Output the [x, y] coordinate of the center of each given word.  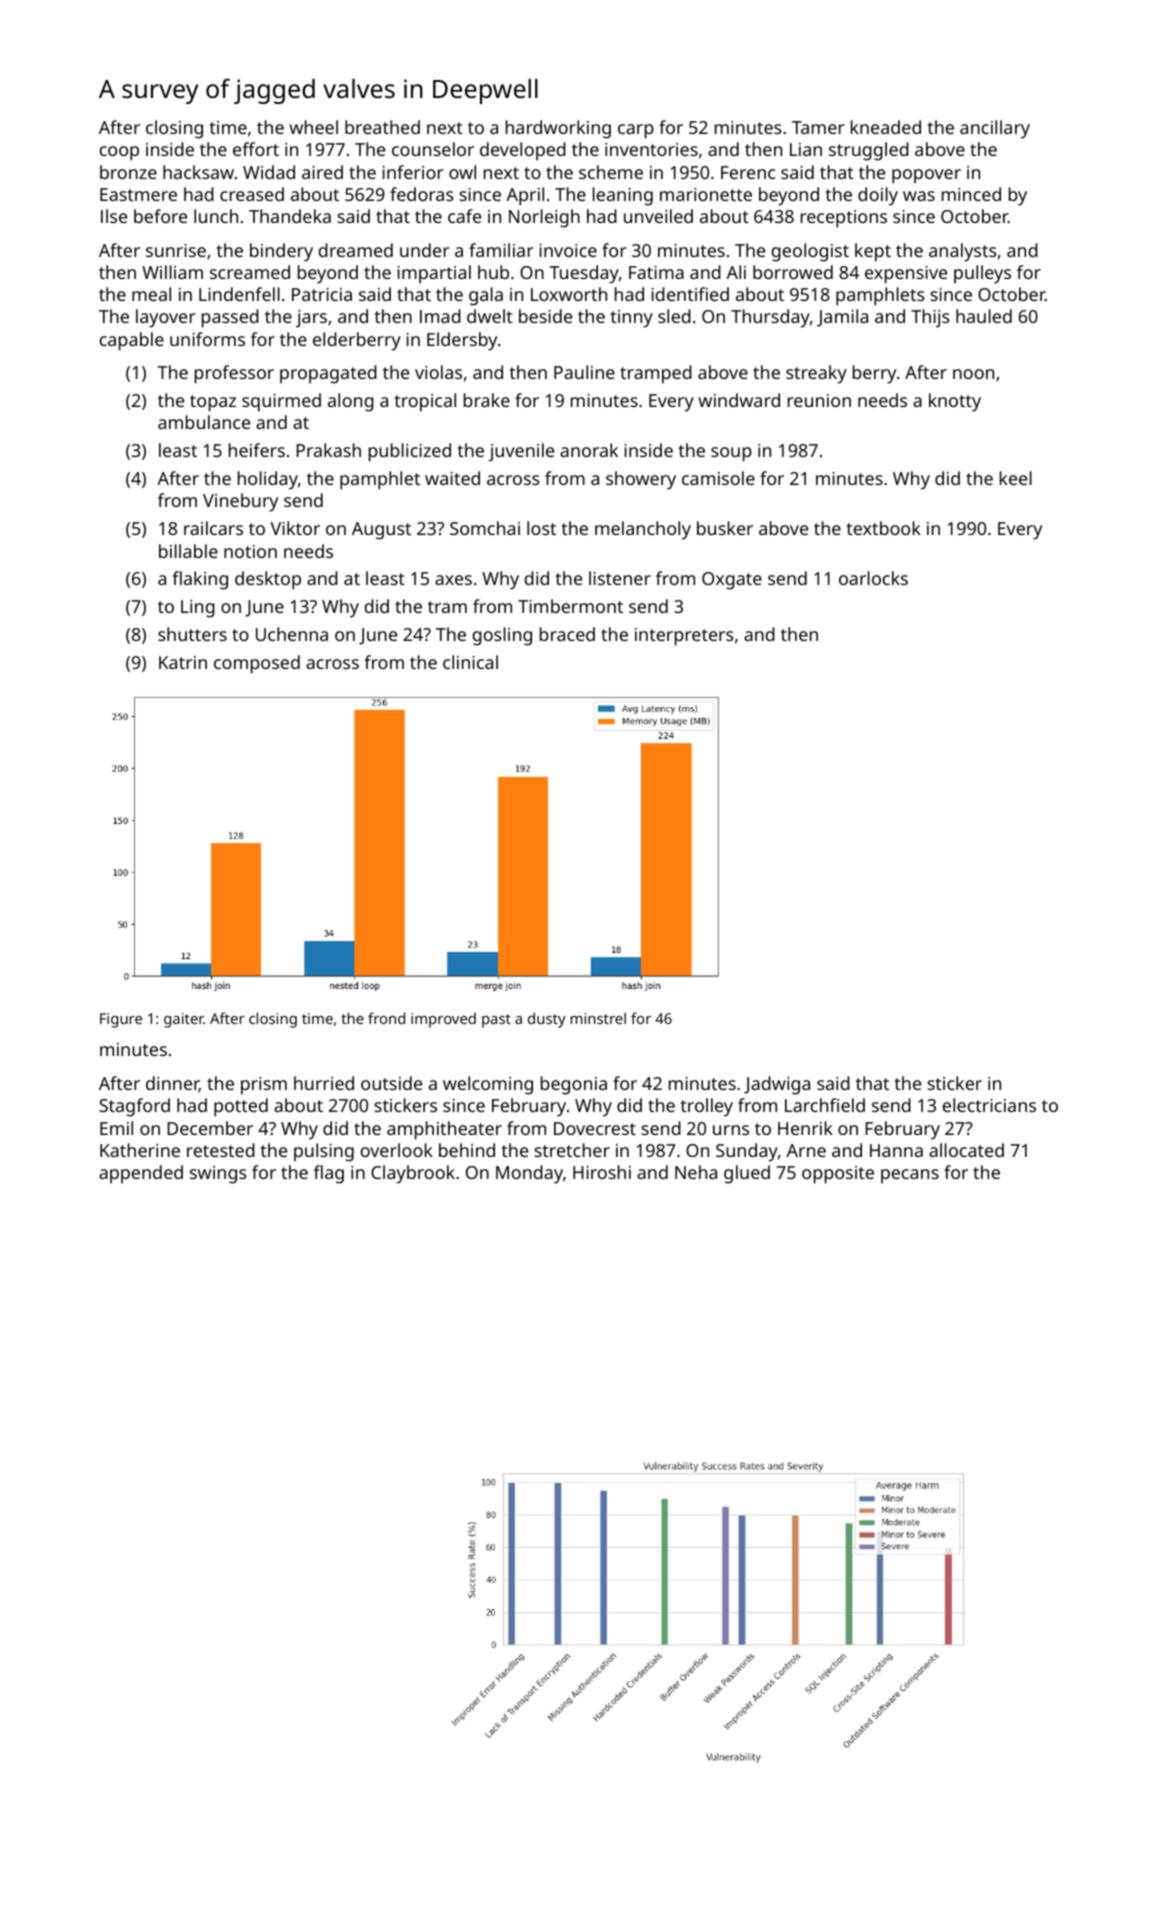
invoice [568, 250]
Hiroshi [602, 1172]
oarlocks [873, 578]
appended [141, 1174]
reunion [819, 400]
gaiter [184, 1020]
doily [878, 196]
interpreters [684, 637]
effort [256, 149]
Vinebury [240, 502]
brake [487, 400]
